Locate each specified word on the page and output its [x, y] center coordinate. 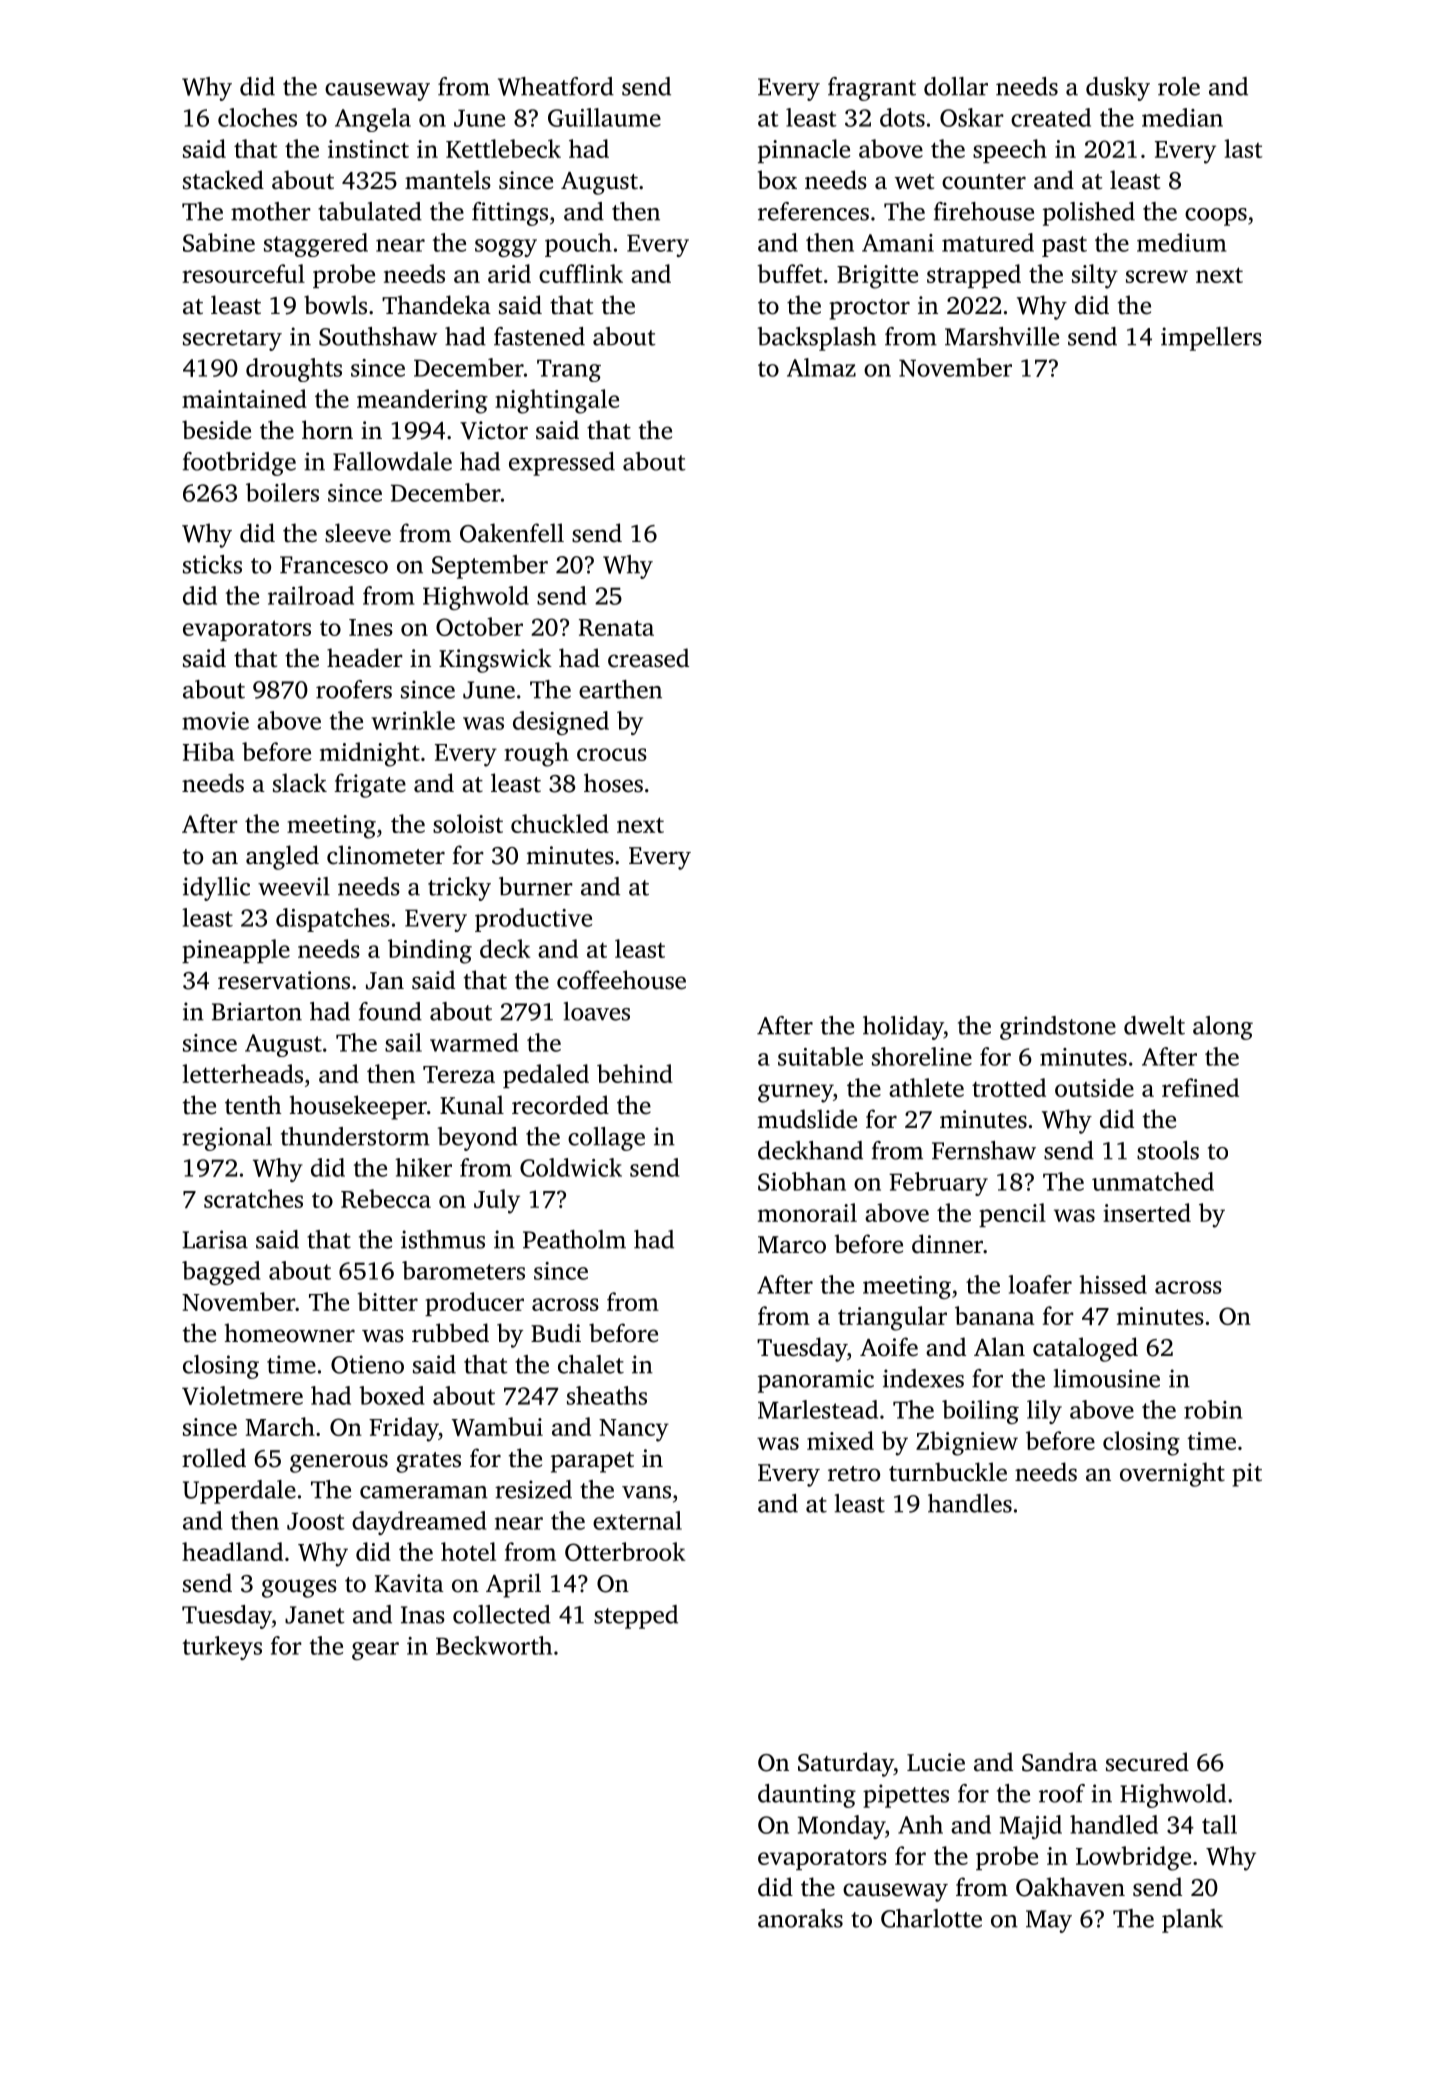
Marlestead [818, 1409]
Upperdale [239, 1492]
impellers [1211, 339]
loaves [597, 1011]
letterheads [242, 1073]
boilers [282, 492]
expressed [562, 464]
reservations [284, 980]
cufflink [581, 273]
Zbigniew [967, 1443]
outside [1094, 1087]
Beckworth [494, 1645]
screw [1157, 276]
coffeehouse [621, 980]
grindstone [1058, 1028]
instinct [368, 149]
